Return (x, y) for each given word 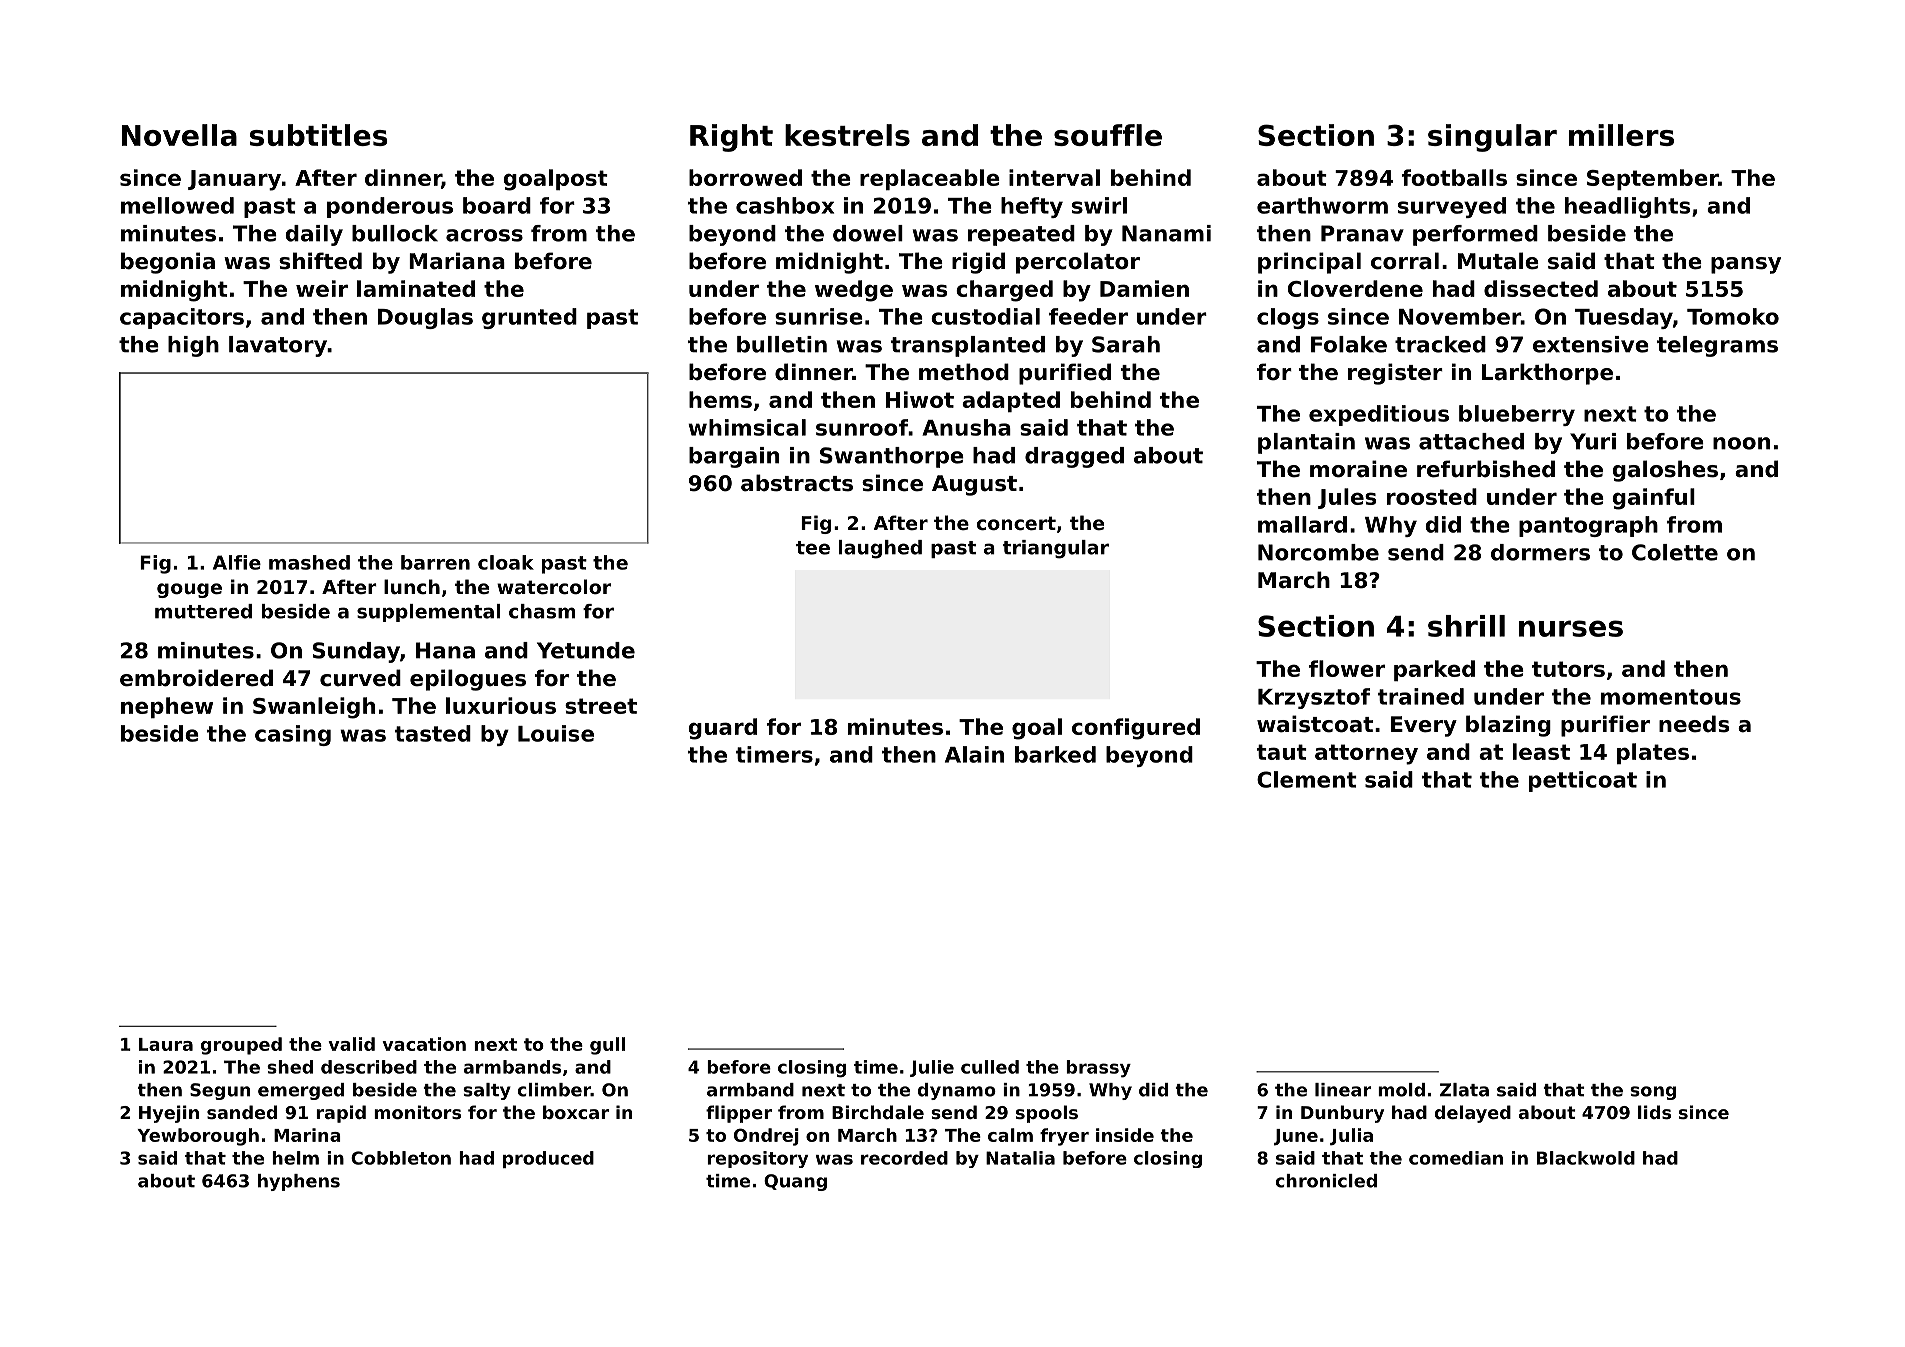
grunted (529, 318)
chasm (542, 611)
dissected (1541, 288)
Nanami (1166, 233)
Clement (1307, 779)
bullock (395, 233)
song (1653, 1093)
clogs (1288, 318)
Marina (307, 1135)
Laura (166, 1044)
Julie (932, 1068)
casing (293, 735)
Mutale (1498, 261)
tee (813, 548)
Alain (974, 754)
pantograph (1588, 526)
